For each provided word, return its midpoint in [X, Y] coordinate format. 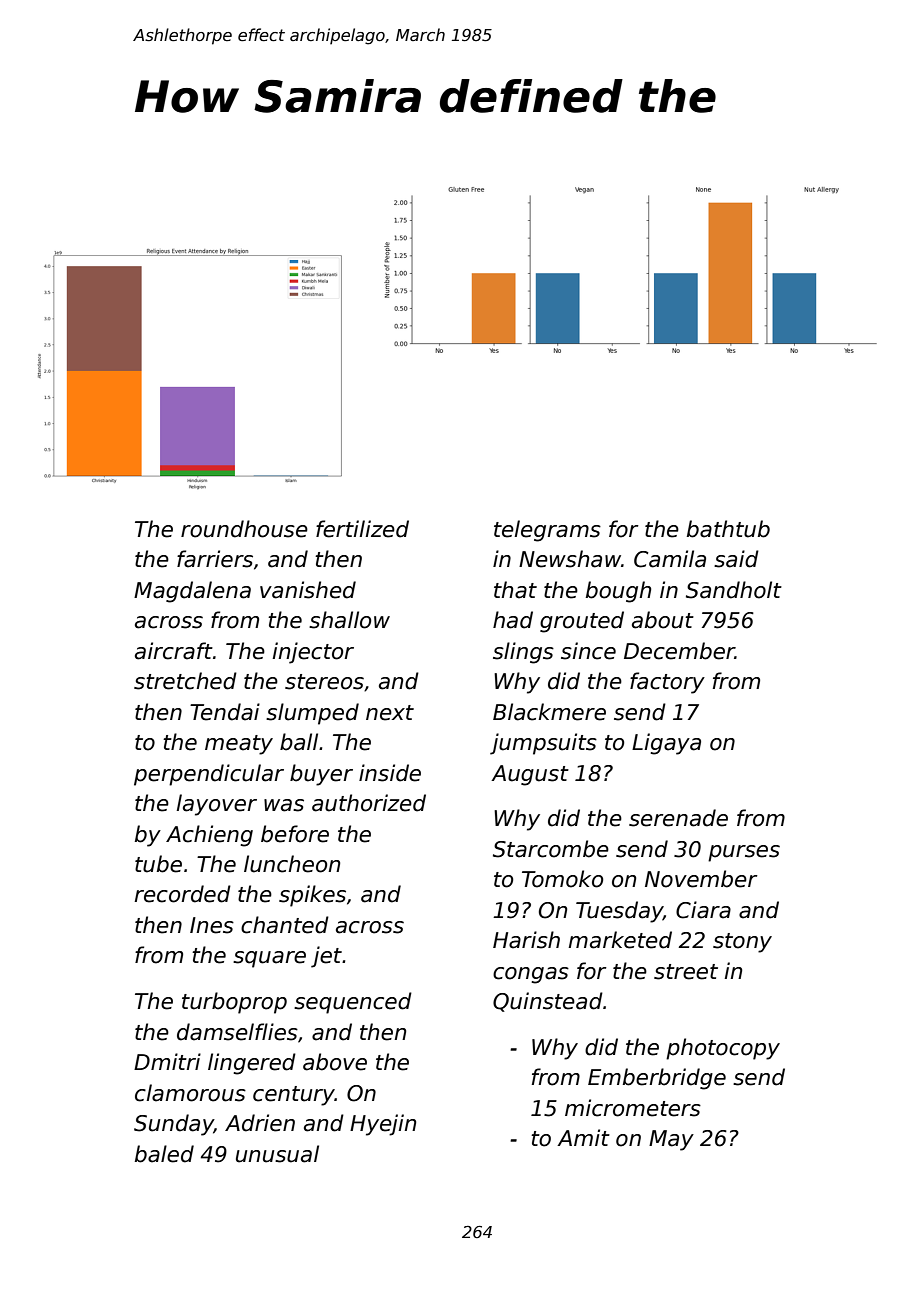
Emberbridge [657, 1079]
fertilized [362, 529]
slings [523, 653]
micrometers [633, 1108]
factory [667, 683]
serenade [678, 818]
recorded [182, 894]
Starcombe [551, 849]
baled [164, 1154]
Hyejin [383, 1125]
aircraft [174, 651]
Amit [583, 1137]
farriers [215, 559]
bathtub [728, 529]
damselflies [237, 1032]
